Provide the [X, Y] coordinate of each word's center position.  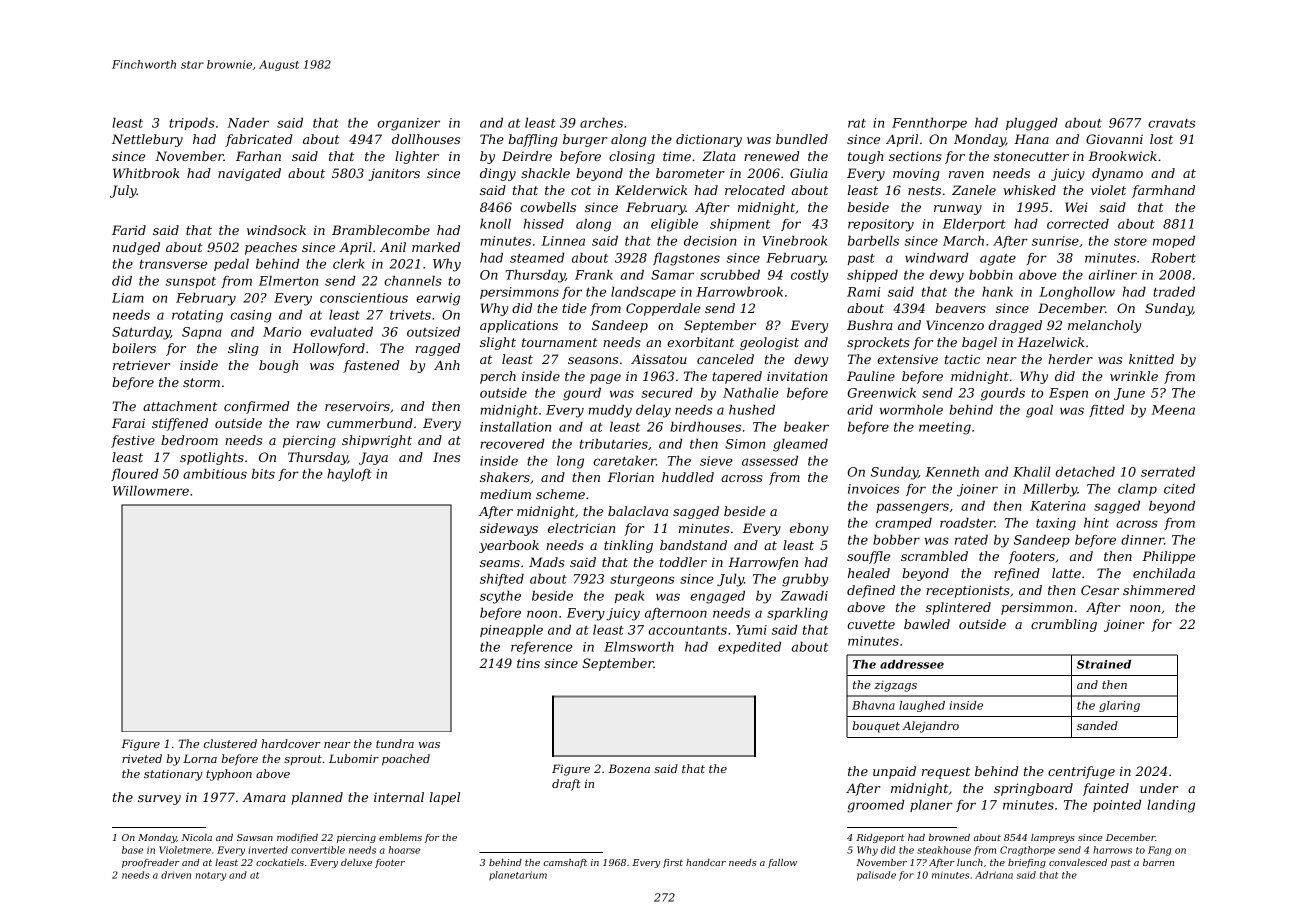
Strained [1104, 664]
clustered [230, 743]
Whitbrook [146, 173]
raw [308, 424]
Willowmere [151, 491]
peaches [271, 248]
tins [528, 663]
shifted [502, 580]
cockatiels [280, 862]
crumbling [1064, 625]
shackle [545, 173]
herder [1070, 359]
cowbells [548, 207]
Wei [1076, 207]
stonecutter [1031, 156]
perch [498, 377]
